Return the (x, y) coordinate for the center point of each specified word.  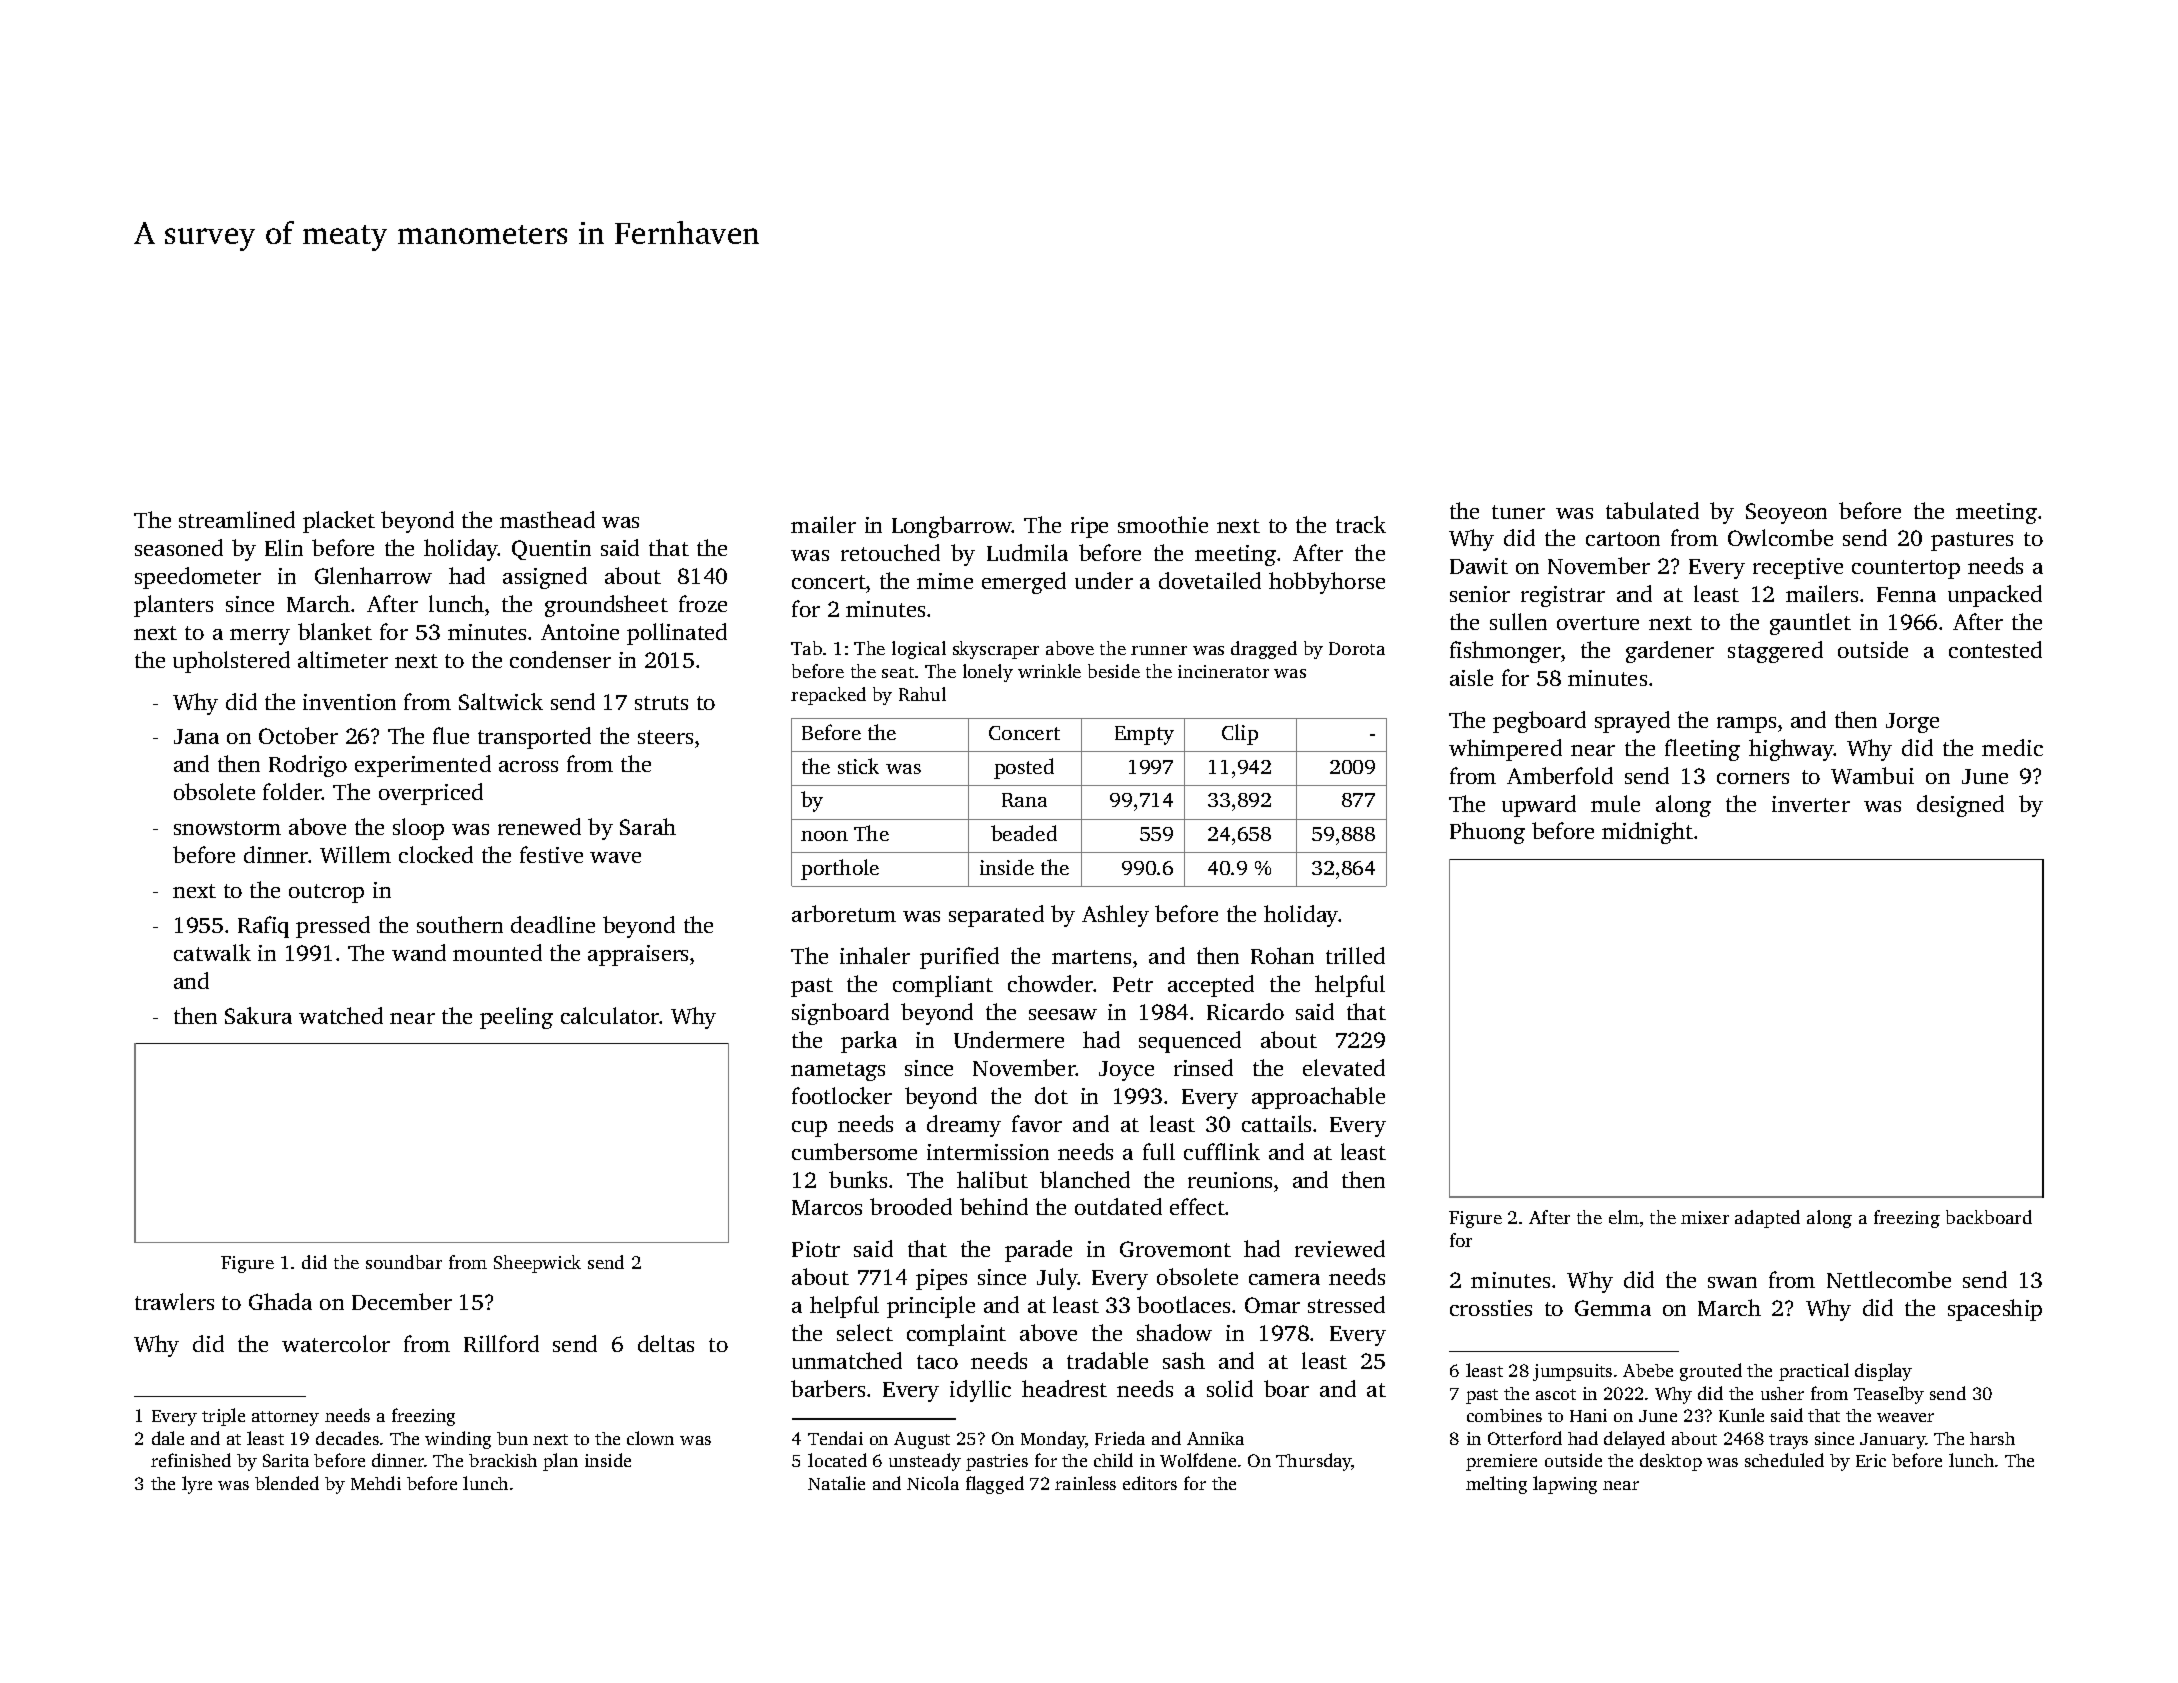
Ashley (1115, 916)
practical (1814, 1372)
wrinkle (1049, 671)
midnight (1647, 833)
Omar (1272, 1305)
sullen (1518, 621)
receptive (1798, 568)
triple (223, 1417)
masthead (547, 519)
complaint (956, 1335)
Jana (196, 736)
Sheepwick (537, 1264)
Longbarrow (952, 527)
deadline (553, 924)
